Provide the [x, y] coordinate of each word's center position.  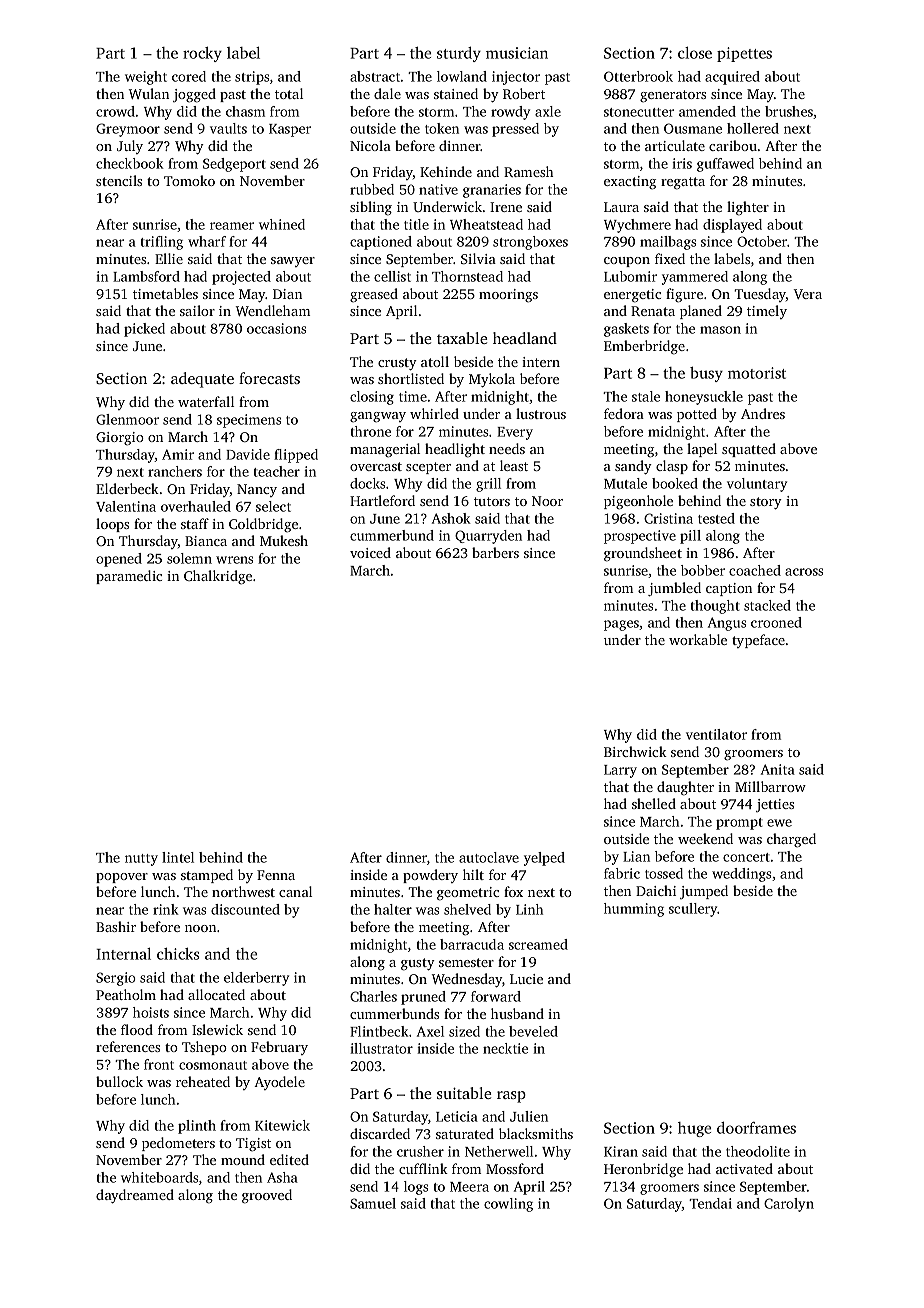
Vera [808, 294]
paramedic [129, 577]
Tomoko [189, 180]
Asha [282, 1177]
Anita [778, 769]
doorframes [756, 1128]
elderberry [256, 979]
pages [621, 625]
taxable [462, 338]
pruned [423, 998]
